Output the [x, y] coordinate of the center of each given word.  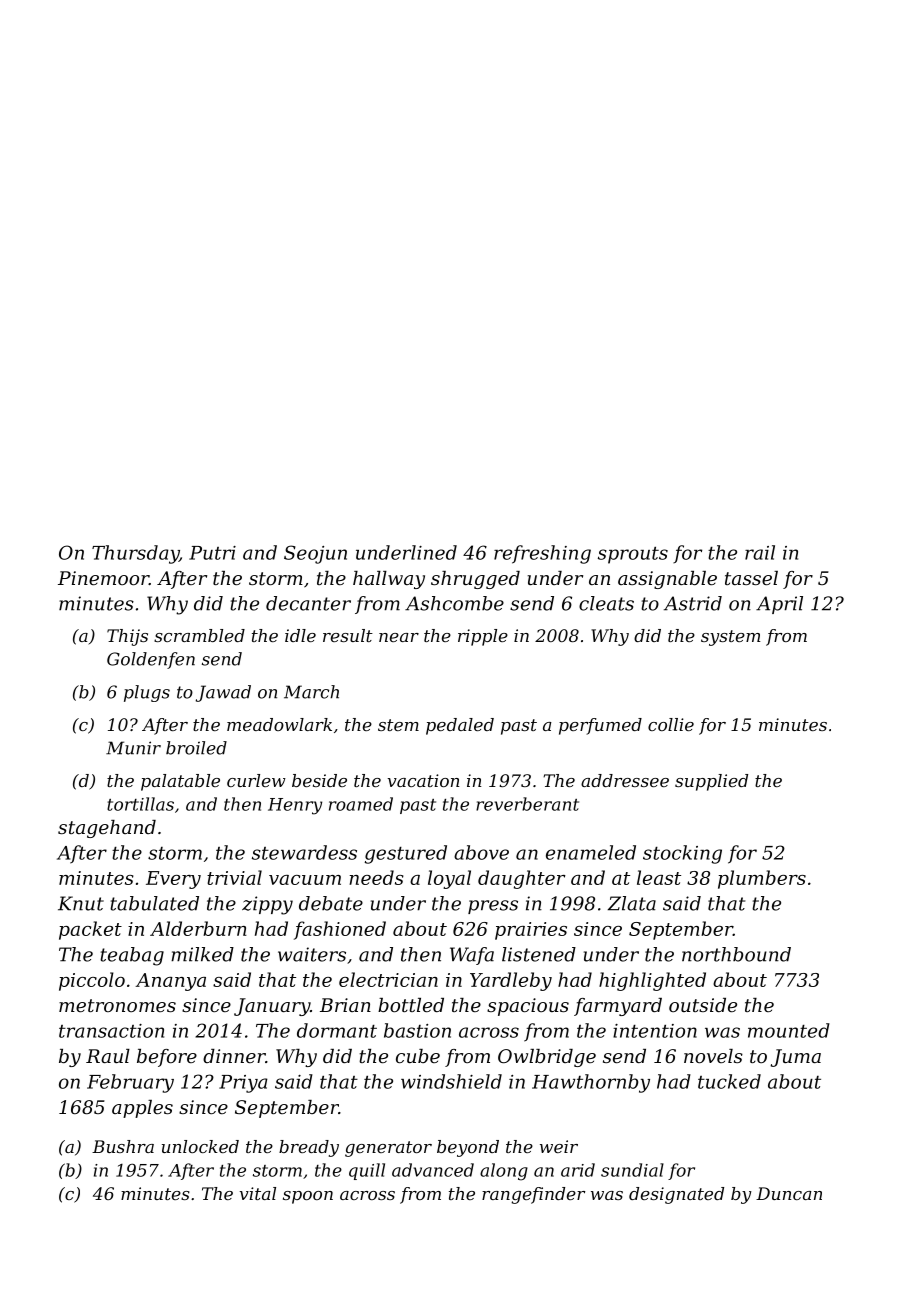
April [779, 605]
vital [258, 1193]
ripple [483, 637]
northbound [736, 954]
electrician [388, 979]
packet [90, 930]
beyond [468, 1148]
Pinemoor [103, 578]
